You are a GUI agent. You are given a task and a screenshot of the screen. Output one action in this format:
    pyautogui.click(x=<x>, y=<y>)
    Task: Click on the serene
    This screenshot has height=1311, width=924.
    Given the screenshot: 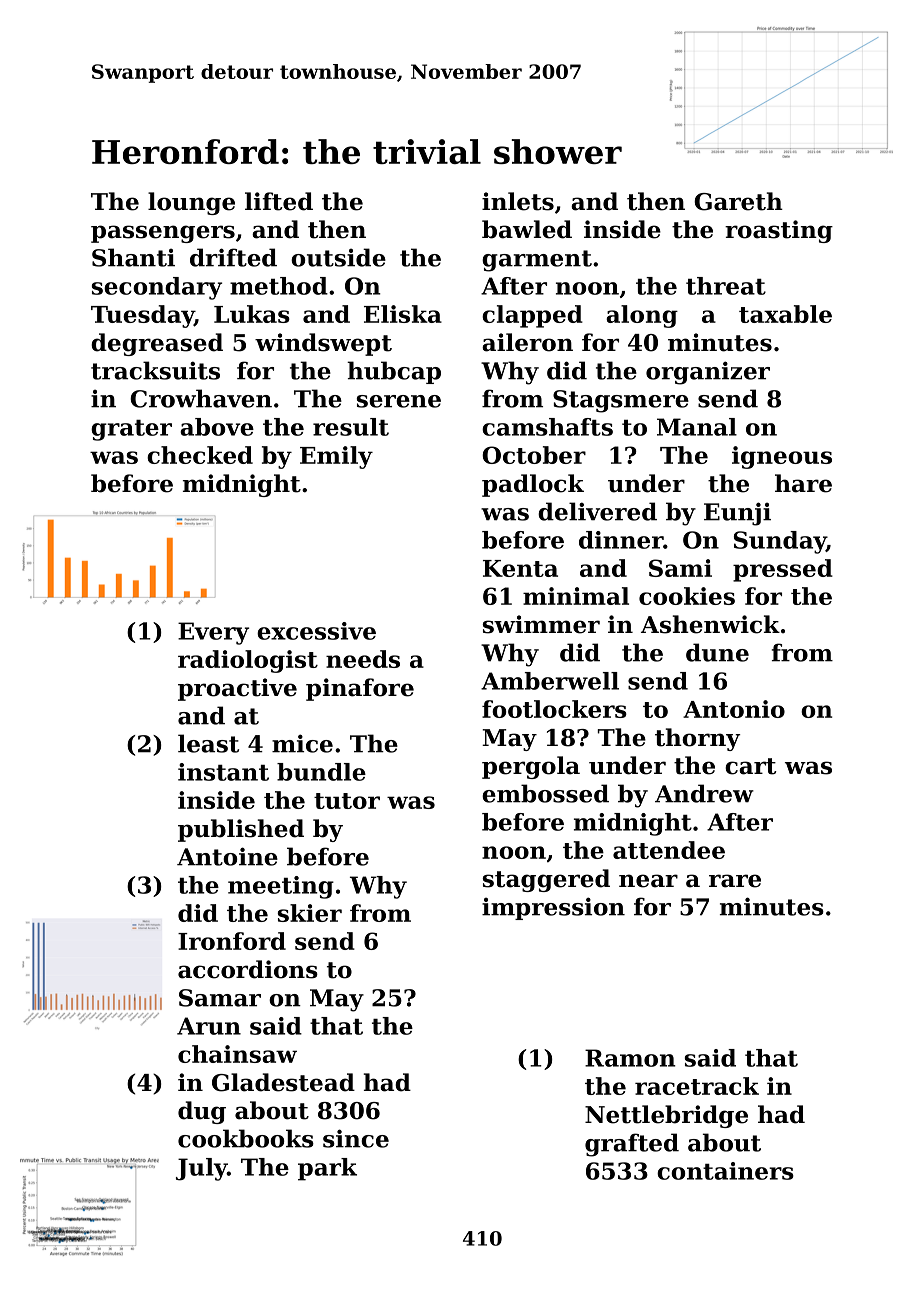 What is the action you would take?
    pyautogui.click(x=399, y=401)
